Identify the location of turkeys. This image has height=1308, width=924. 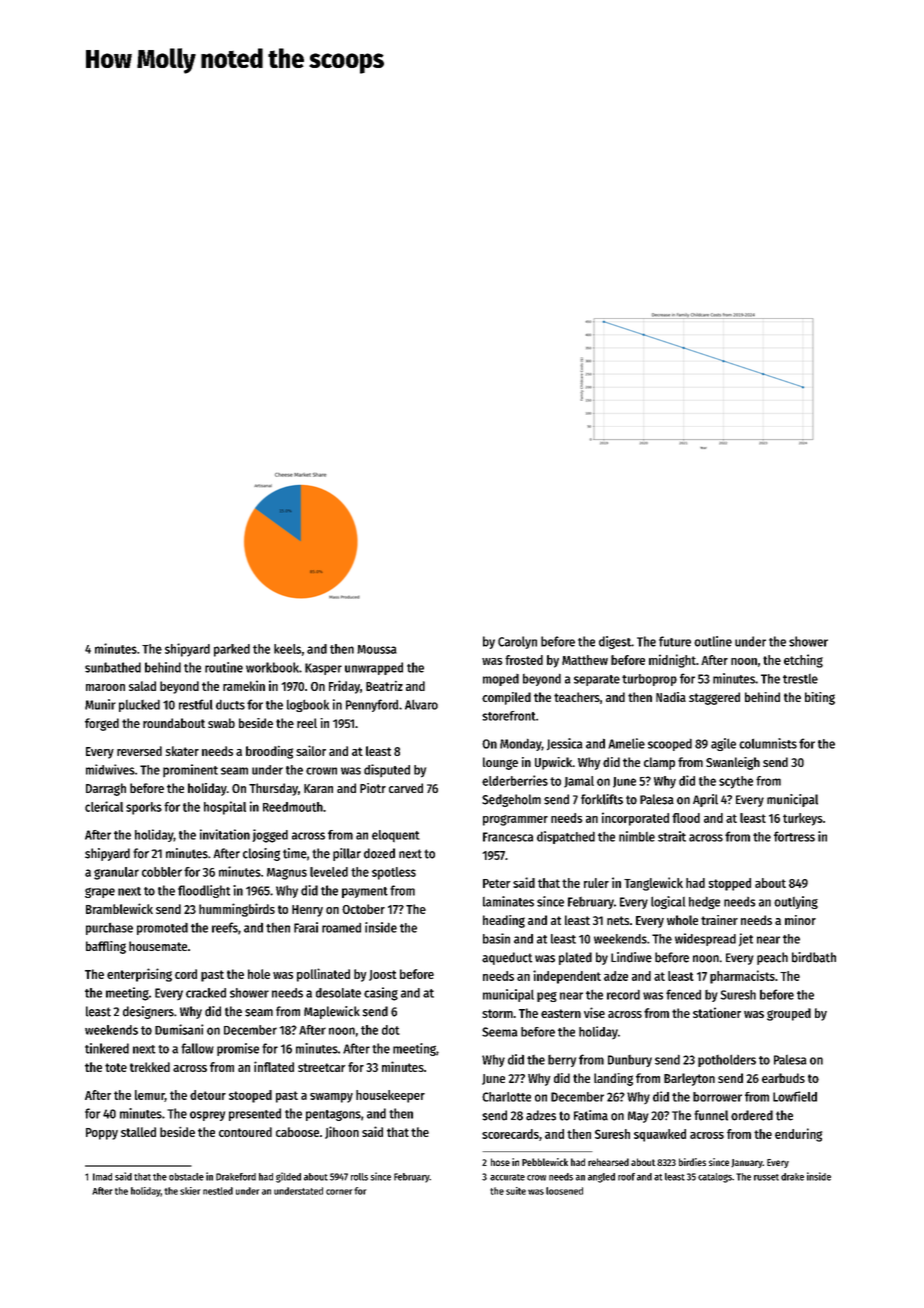
(803, 819).
